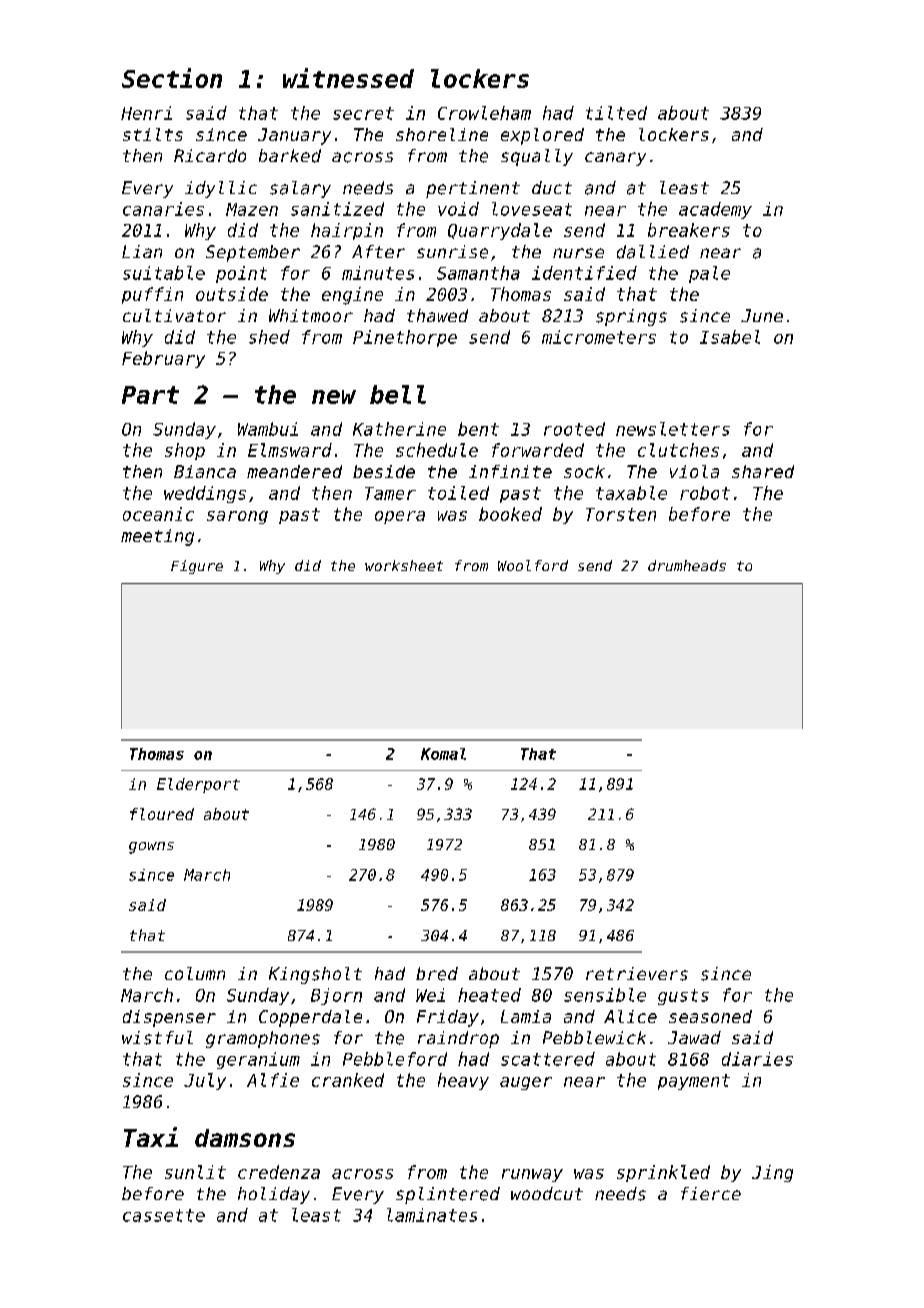  I want to click on worksheet, so click(404, 565).
